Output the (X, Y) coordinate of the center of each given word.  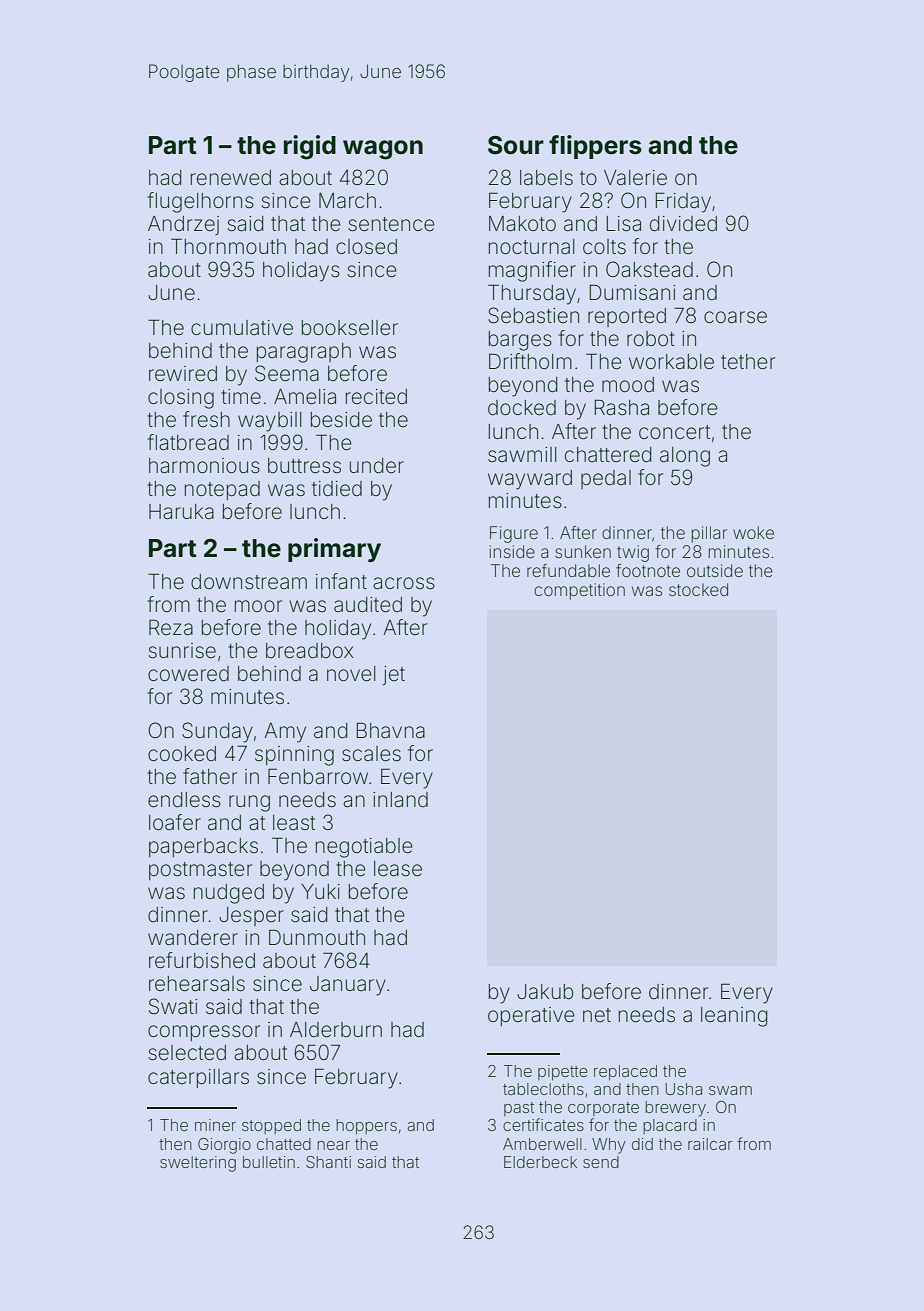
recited (376, 397)
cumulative (242, 328)
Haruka (181, 511)
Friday (683, 202)
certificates (543, 1124)
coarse (735, 317)
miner (215, 1125)
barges (520, 341)
